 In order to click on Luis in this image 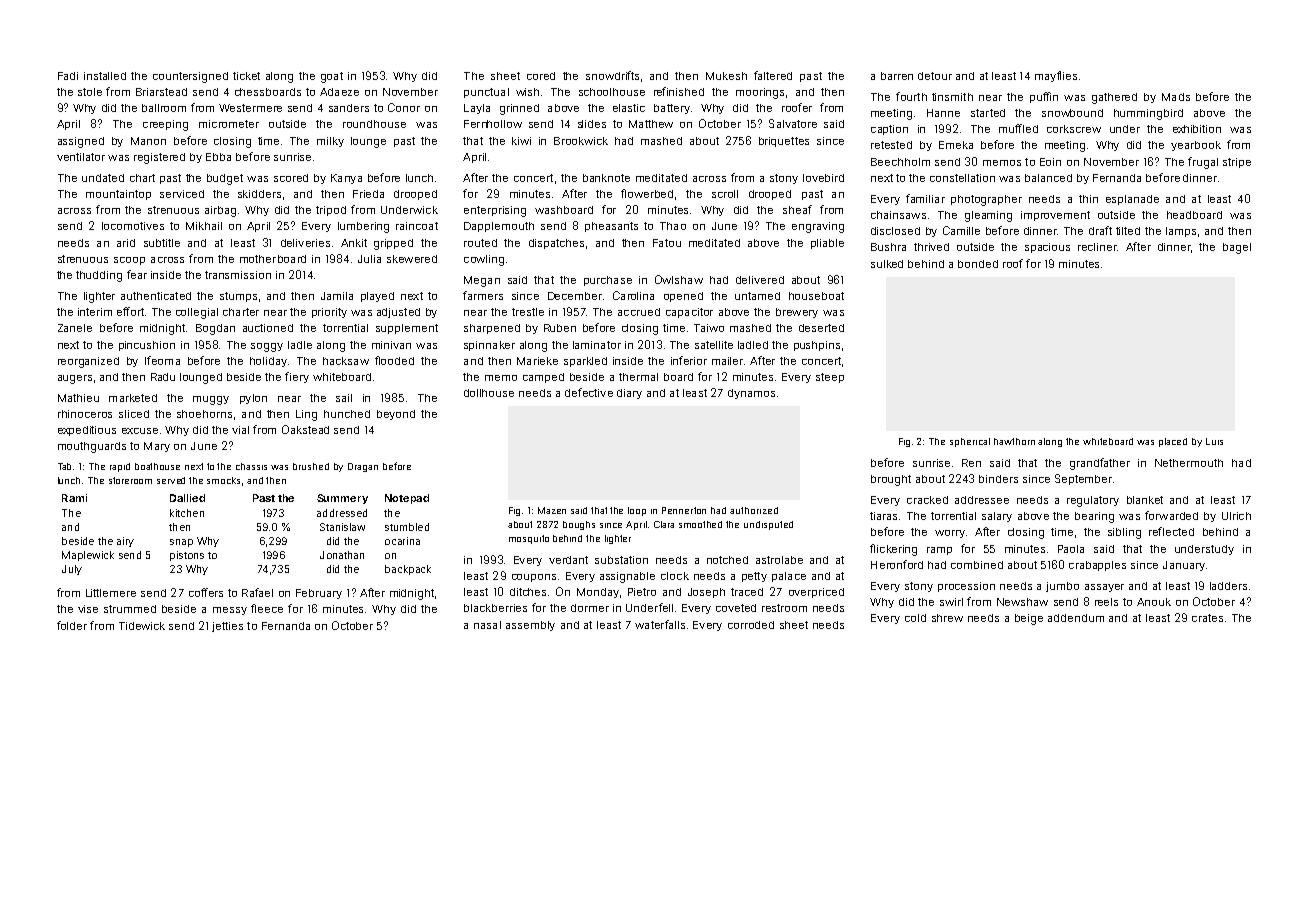, I will do `click(1214, 441)`.
